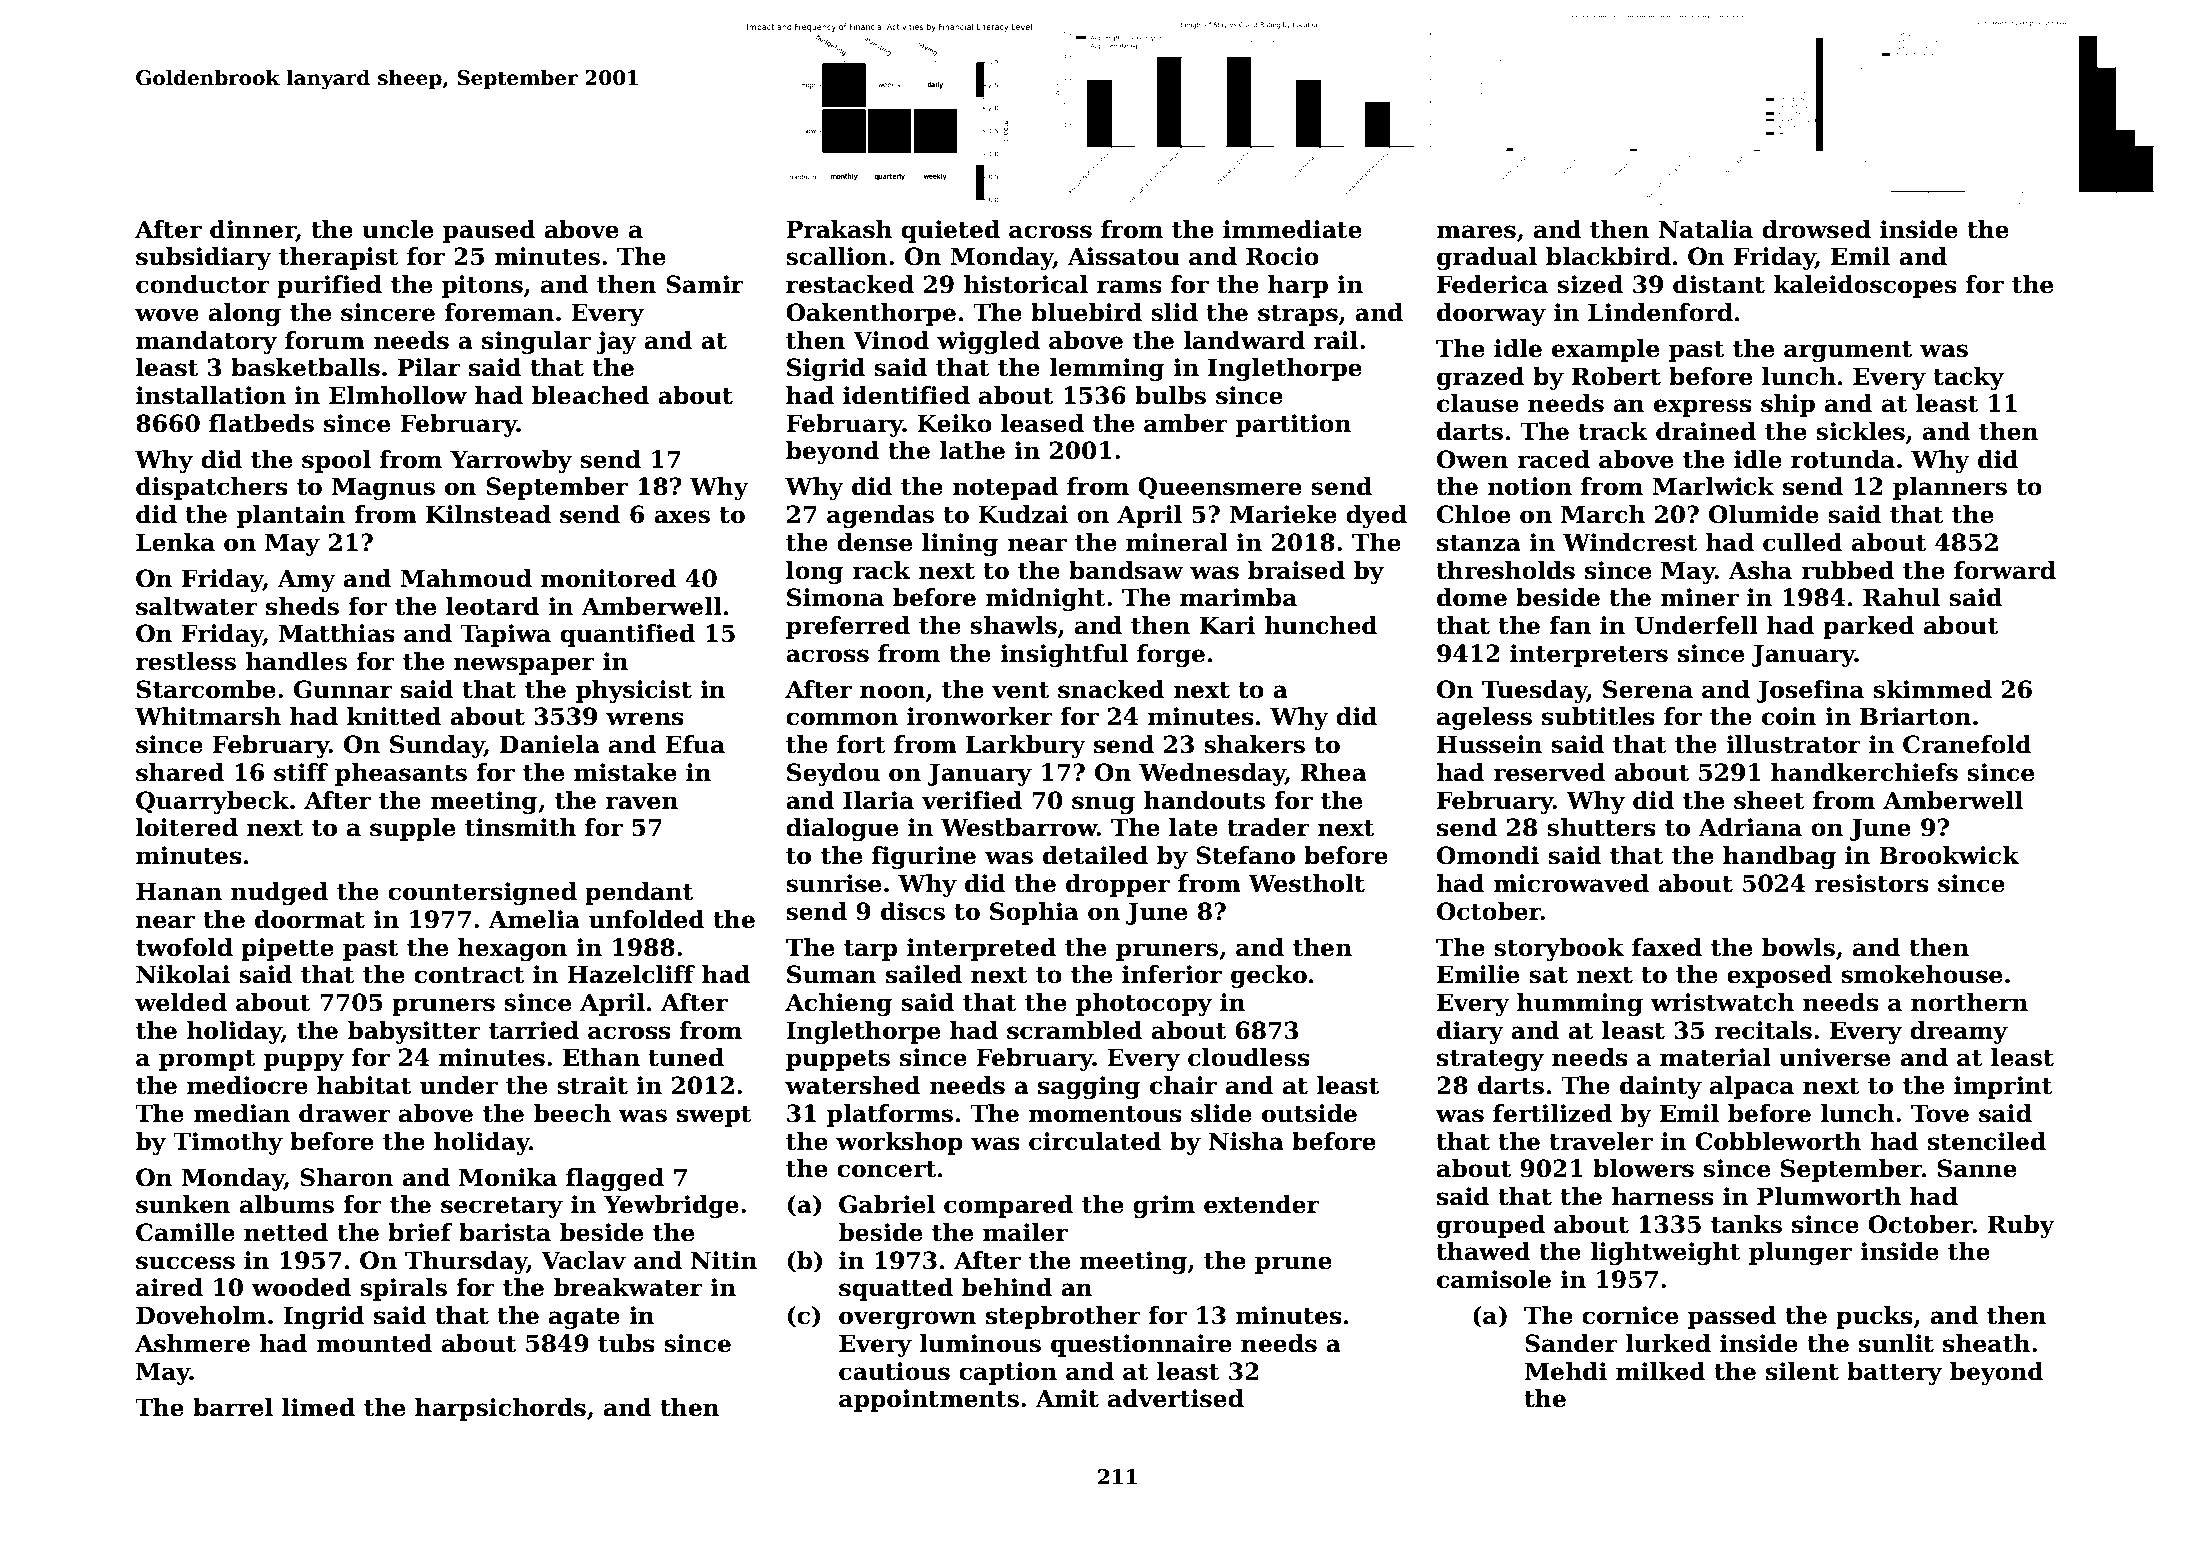  What do you see at coordinates (2005, 570) in the screenshot?
I see `forward` at bounding box center [2005, 570].
